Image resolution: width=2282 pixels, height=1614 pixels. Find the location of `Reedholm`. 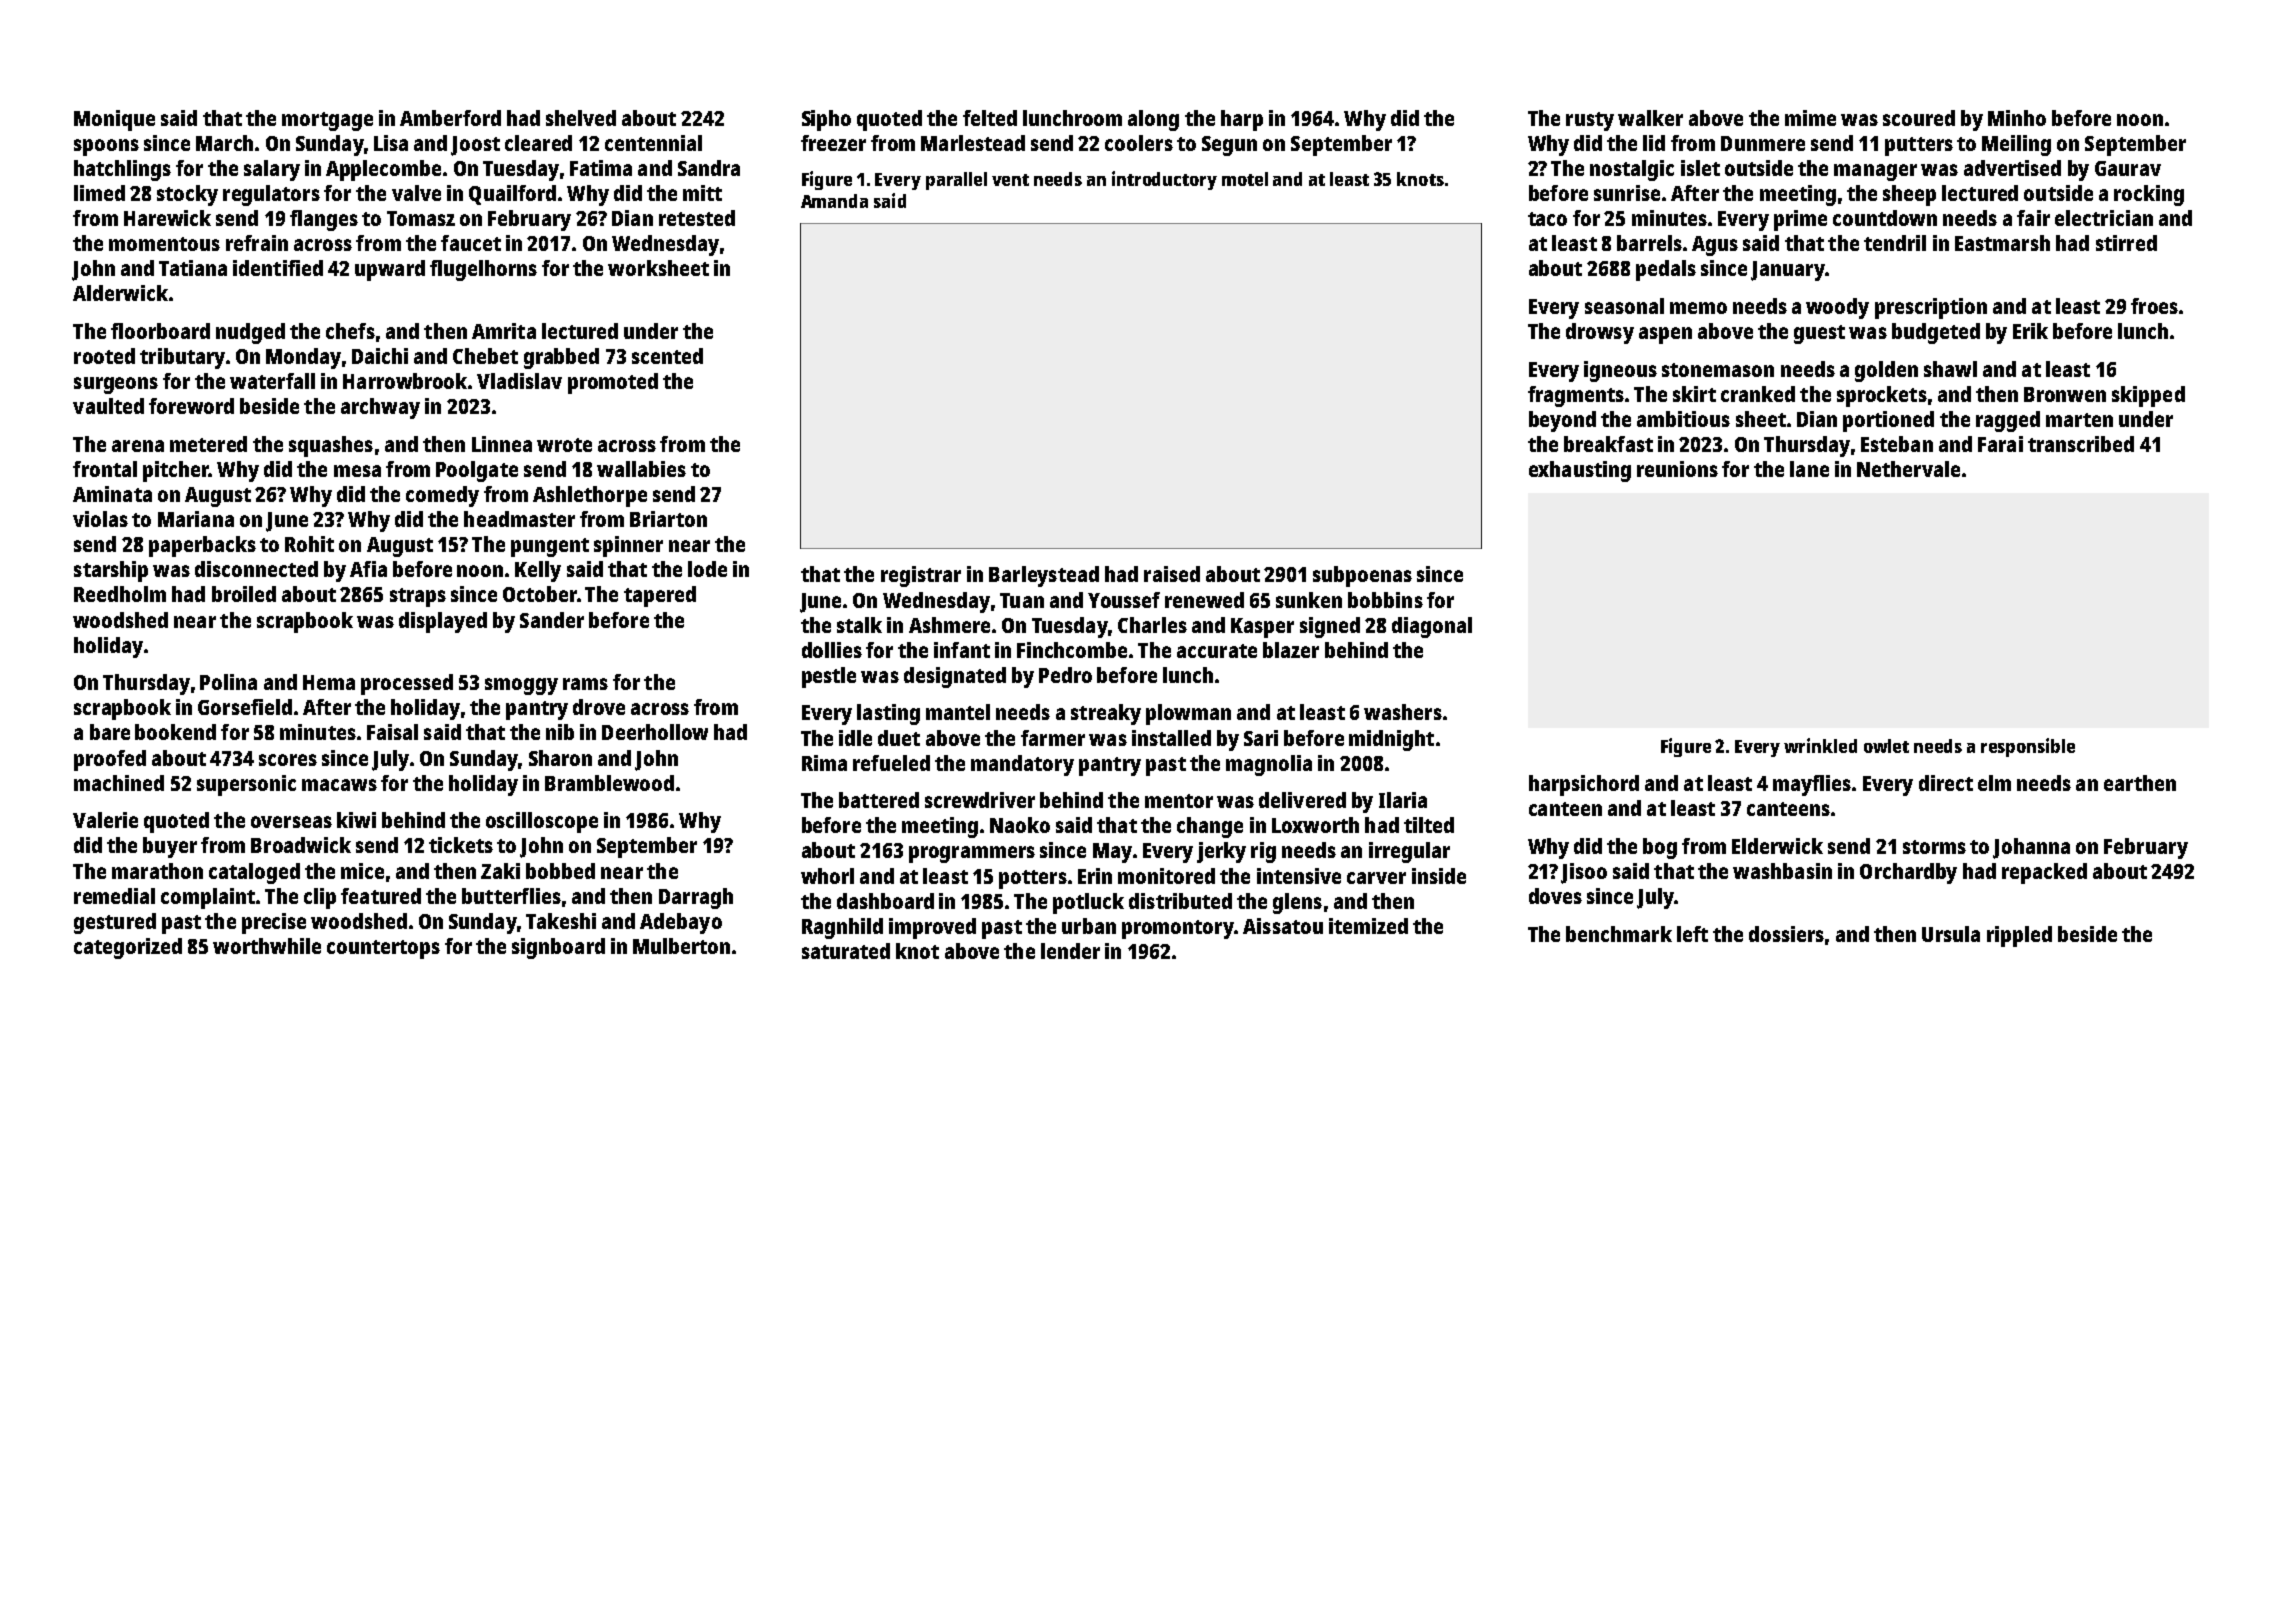

Reedholm is located at coordinates (120, 594).
